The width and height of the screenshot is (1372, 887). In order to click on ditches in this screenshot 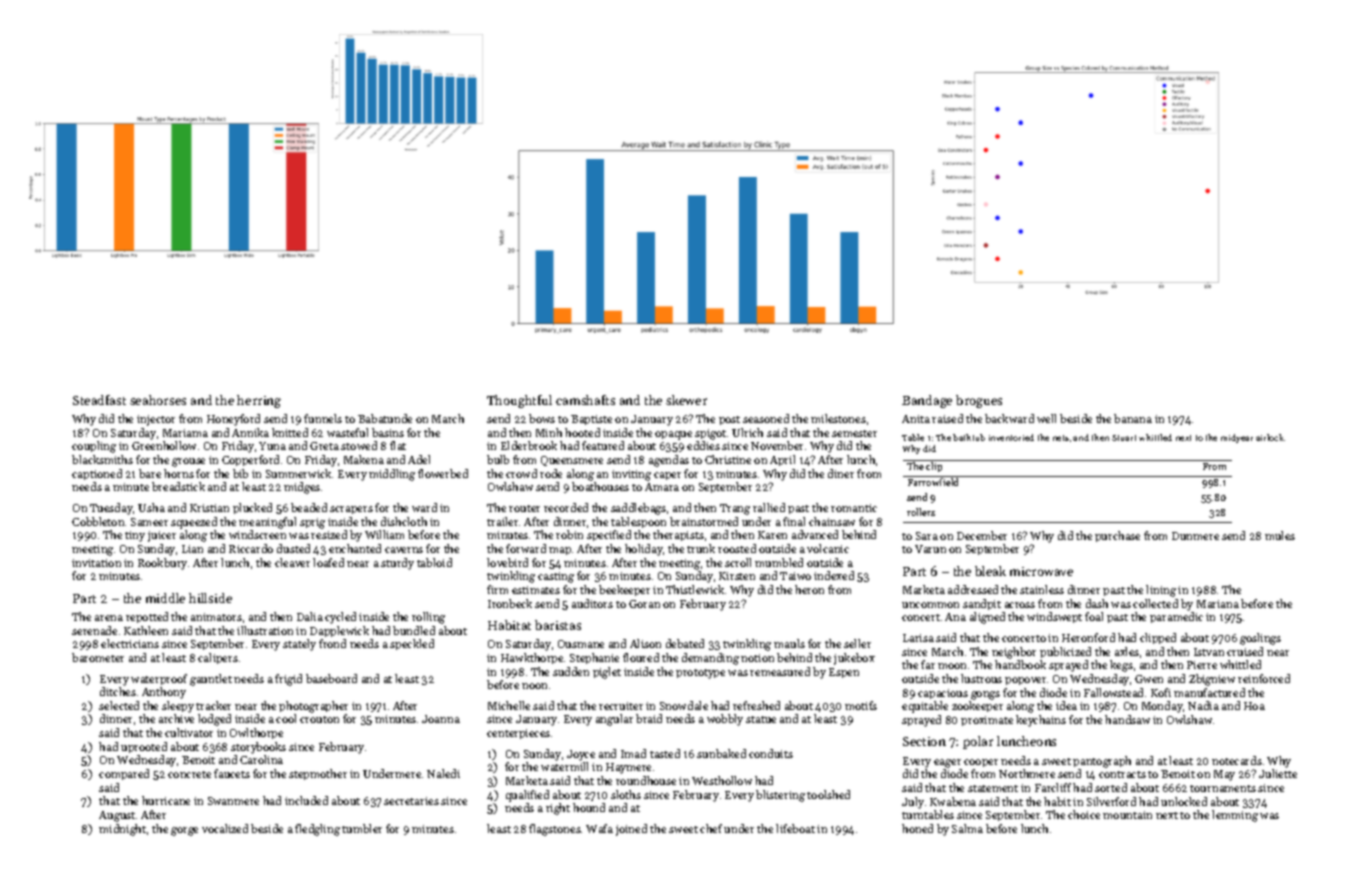, I will do `click(118, 691)`.
